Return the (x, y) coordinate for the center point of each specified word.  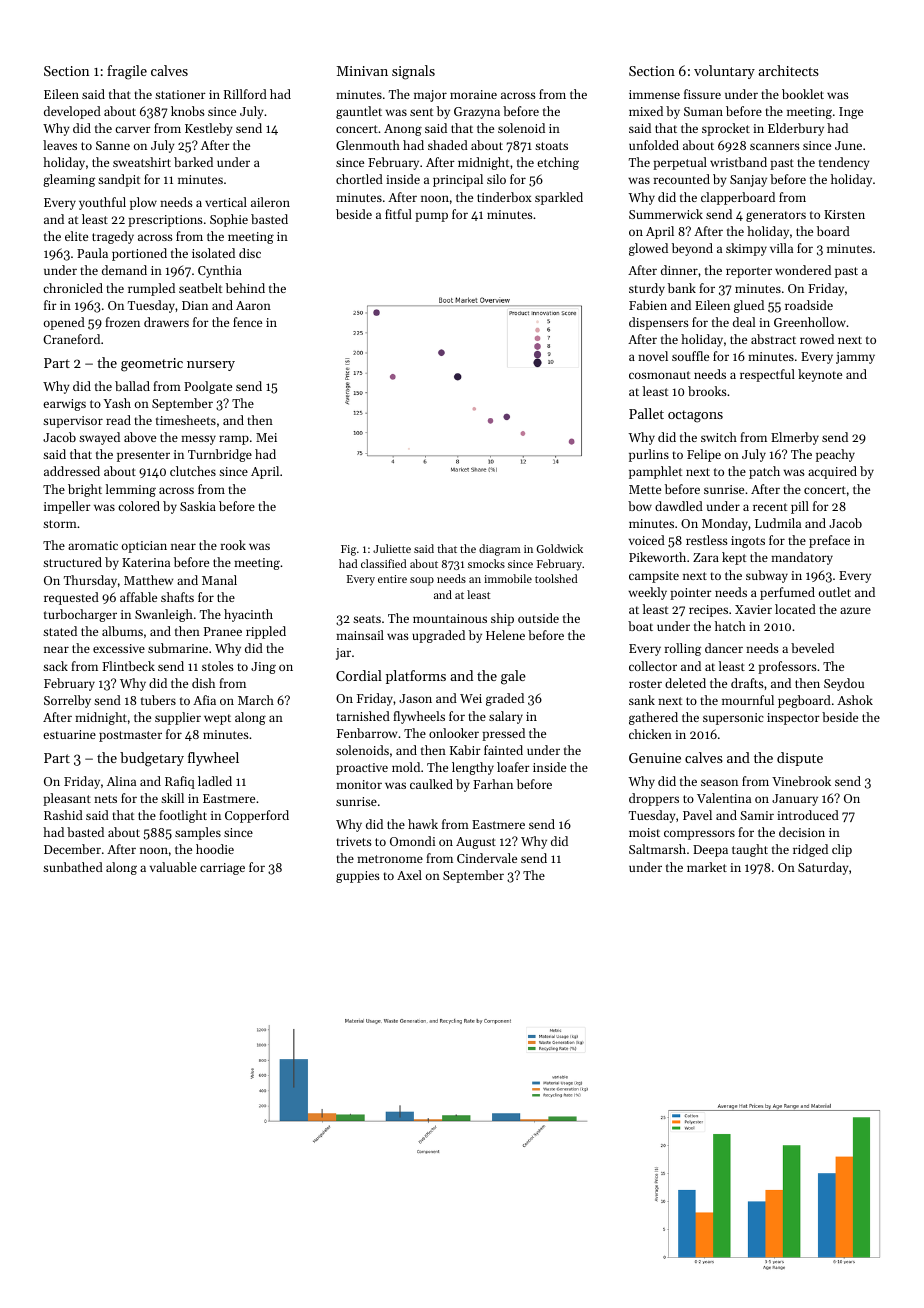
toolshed (556, 578)
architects (788, 70)
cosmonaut (659, 375)
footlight (183, 816)
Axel (409, 875)
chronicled (73, 288)
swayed (99, 438)
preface (829, 541)
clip (842, 850)
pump (431, 217)
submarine (178, 648)
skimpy (746, 249)
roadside (809, 305)
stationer (180, 94)
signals (413, 72)
